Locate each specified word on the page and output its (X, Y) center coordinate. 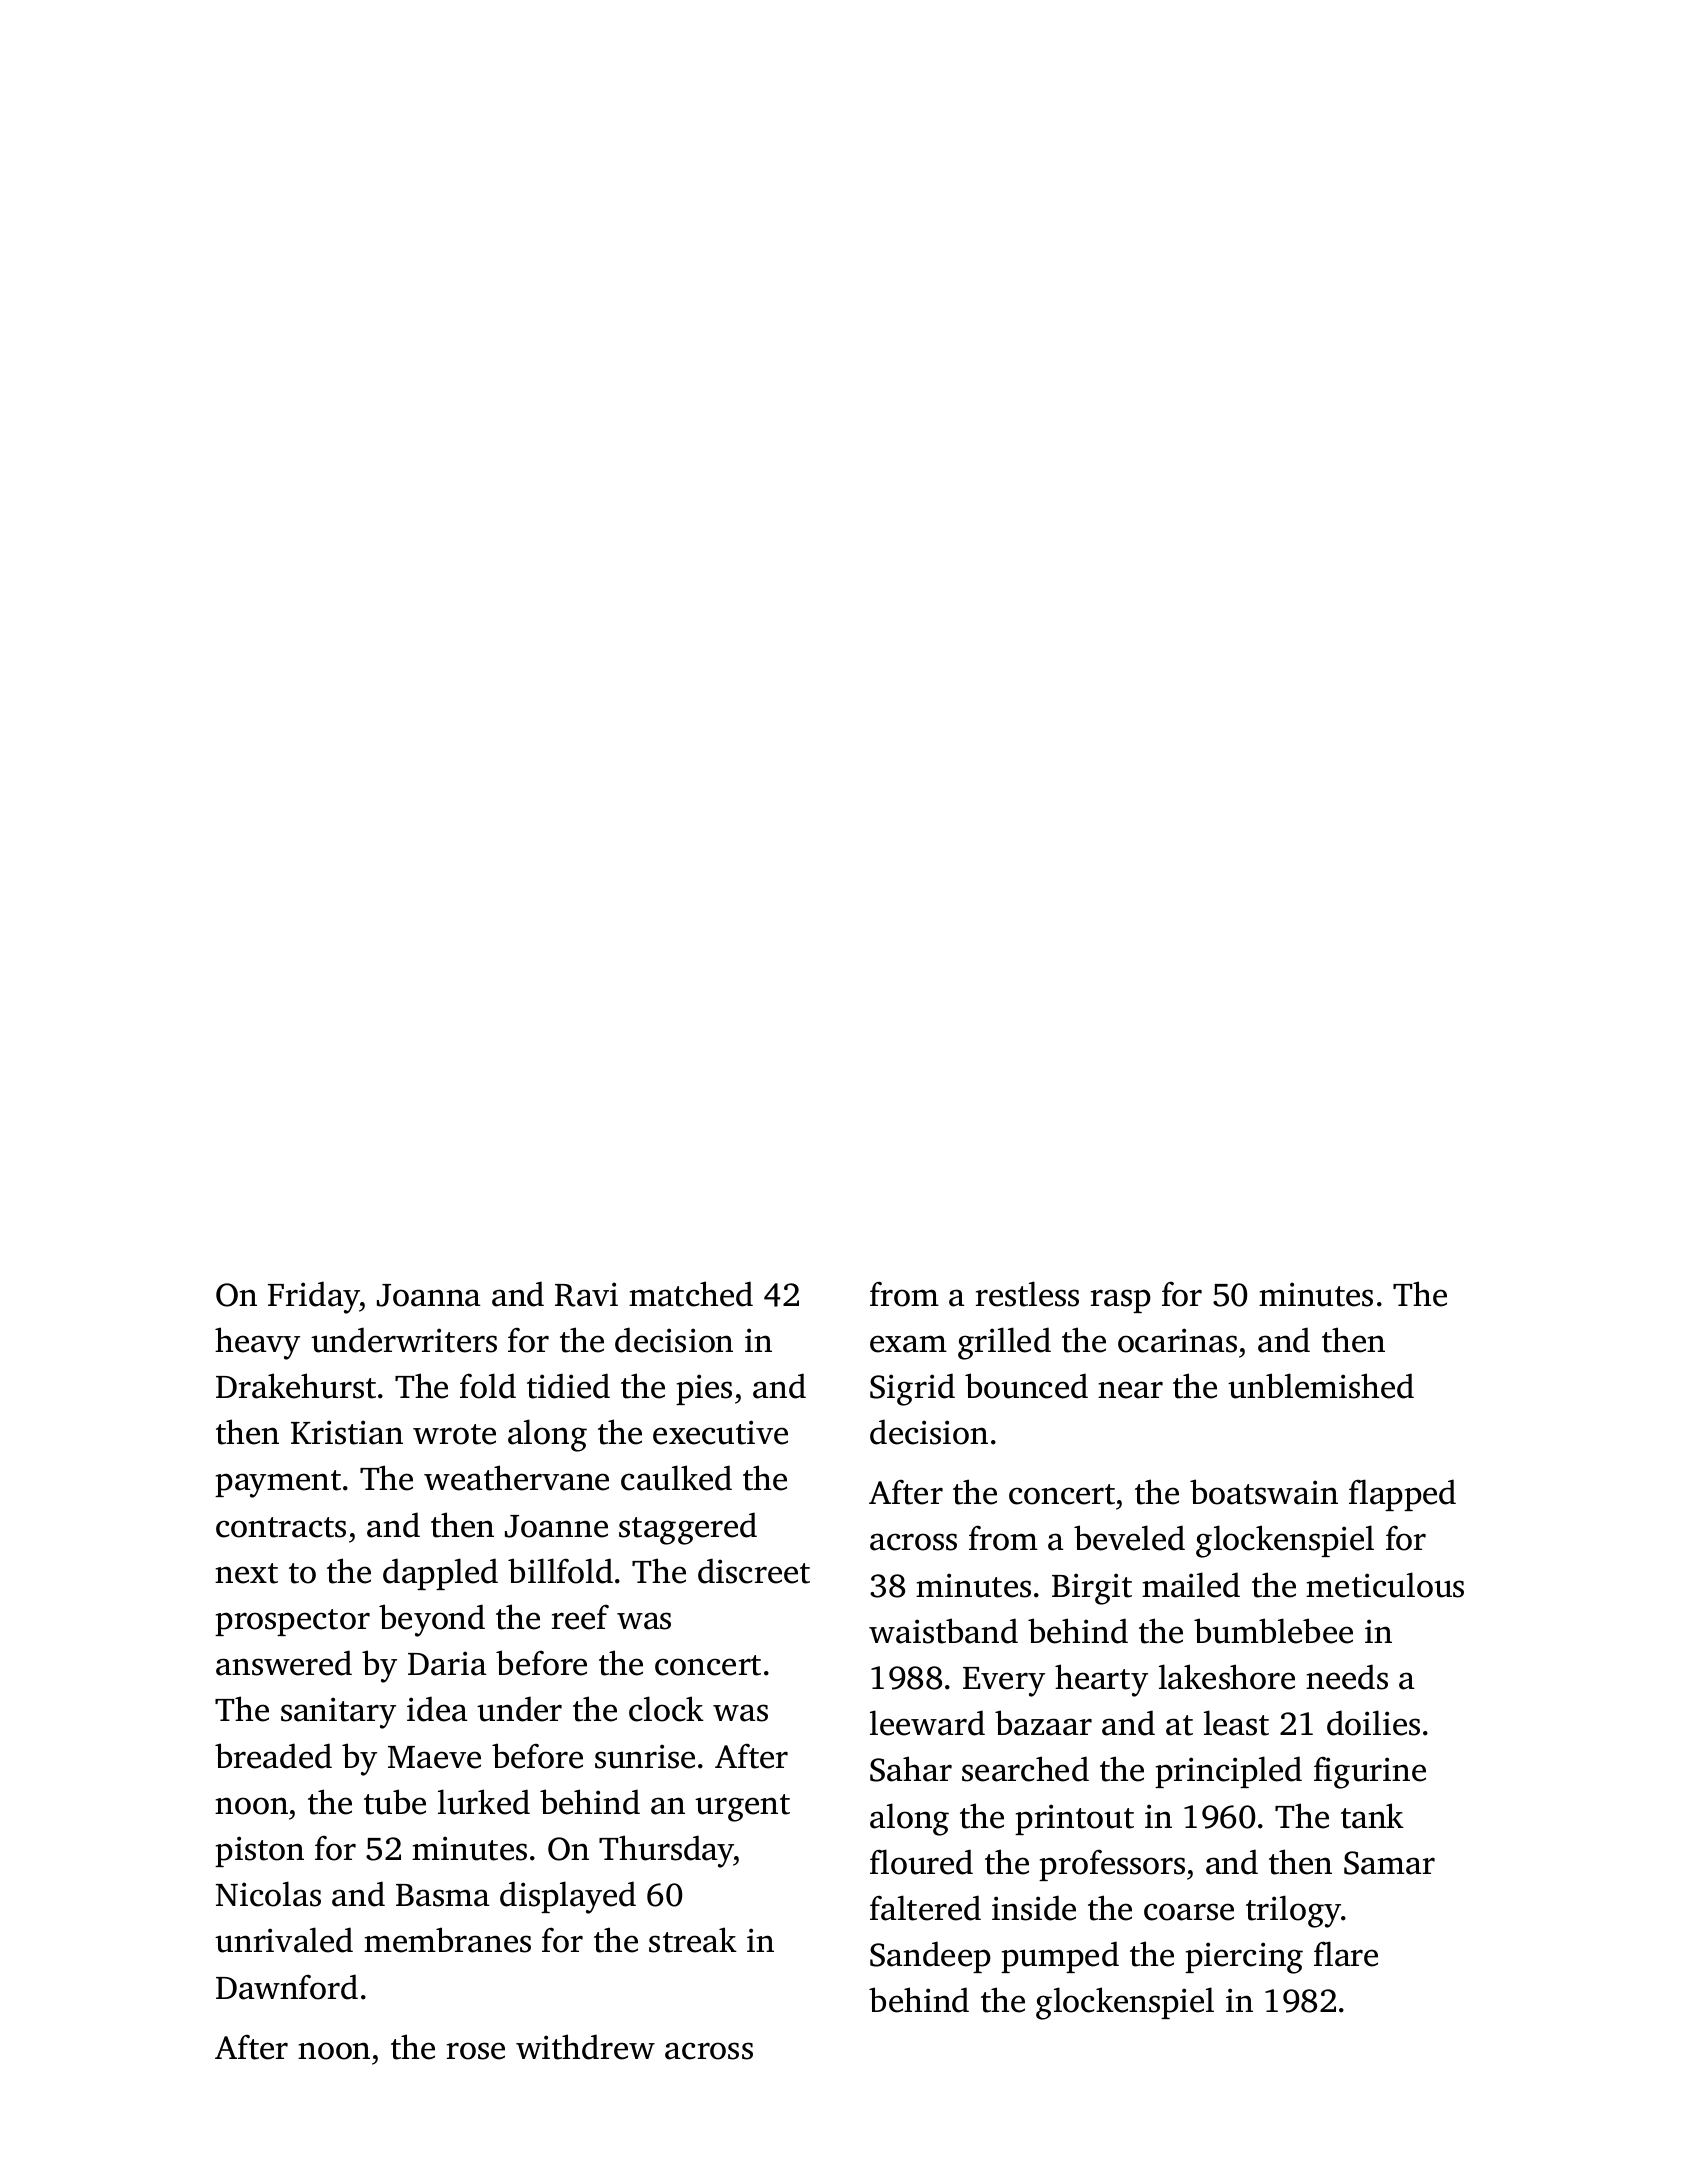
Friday (314, 1297)
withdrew (585, 2047)
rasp (1121, 1301)
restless (1027, 1294)
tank (1372, 1816)
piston (259, 1851)
